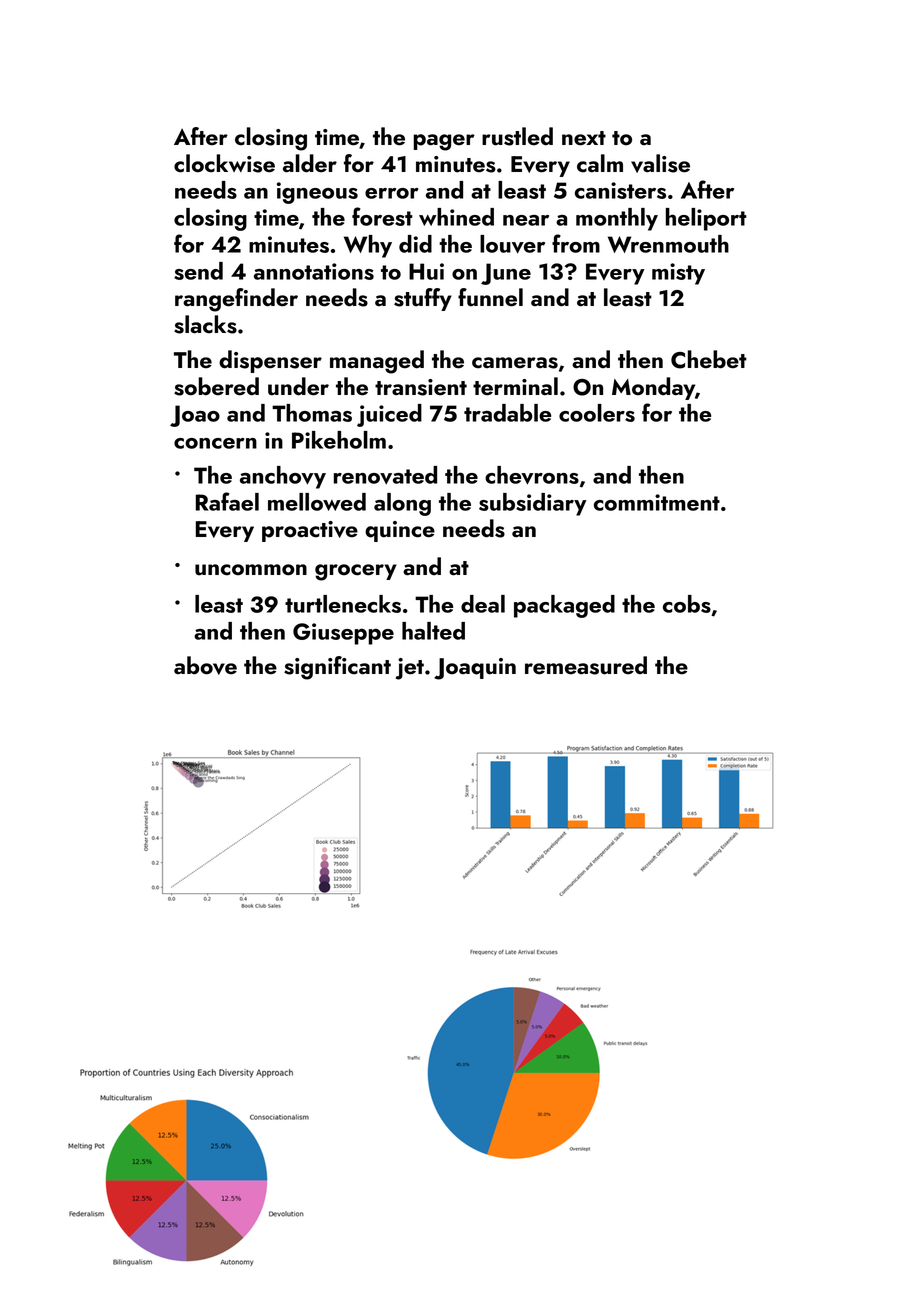 This screenshot has width=924, height=1311. What do you see at coordinates (709, 359) in the screenshot?
I see `Chebet` at bounding box center [709, 359].
